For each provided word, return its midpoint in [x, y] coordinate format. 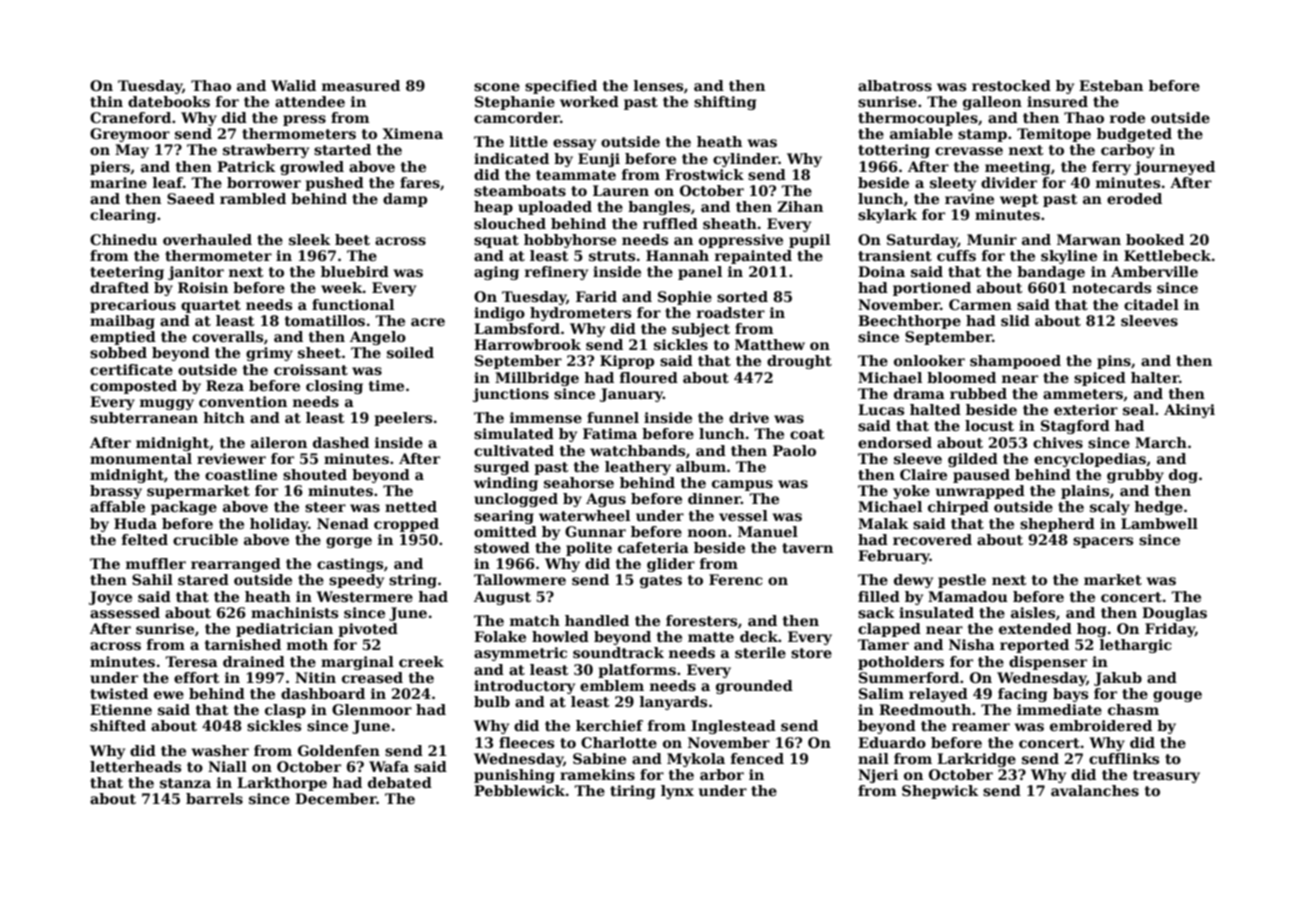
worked [589, 101]
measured [361, 85]
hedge [1158, 508]
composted [133, 387]
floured [649, 377]
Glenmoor [372, 709]
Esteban [1111, 85]
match [535, 620]
